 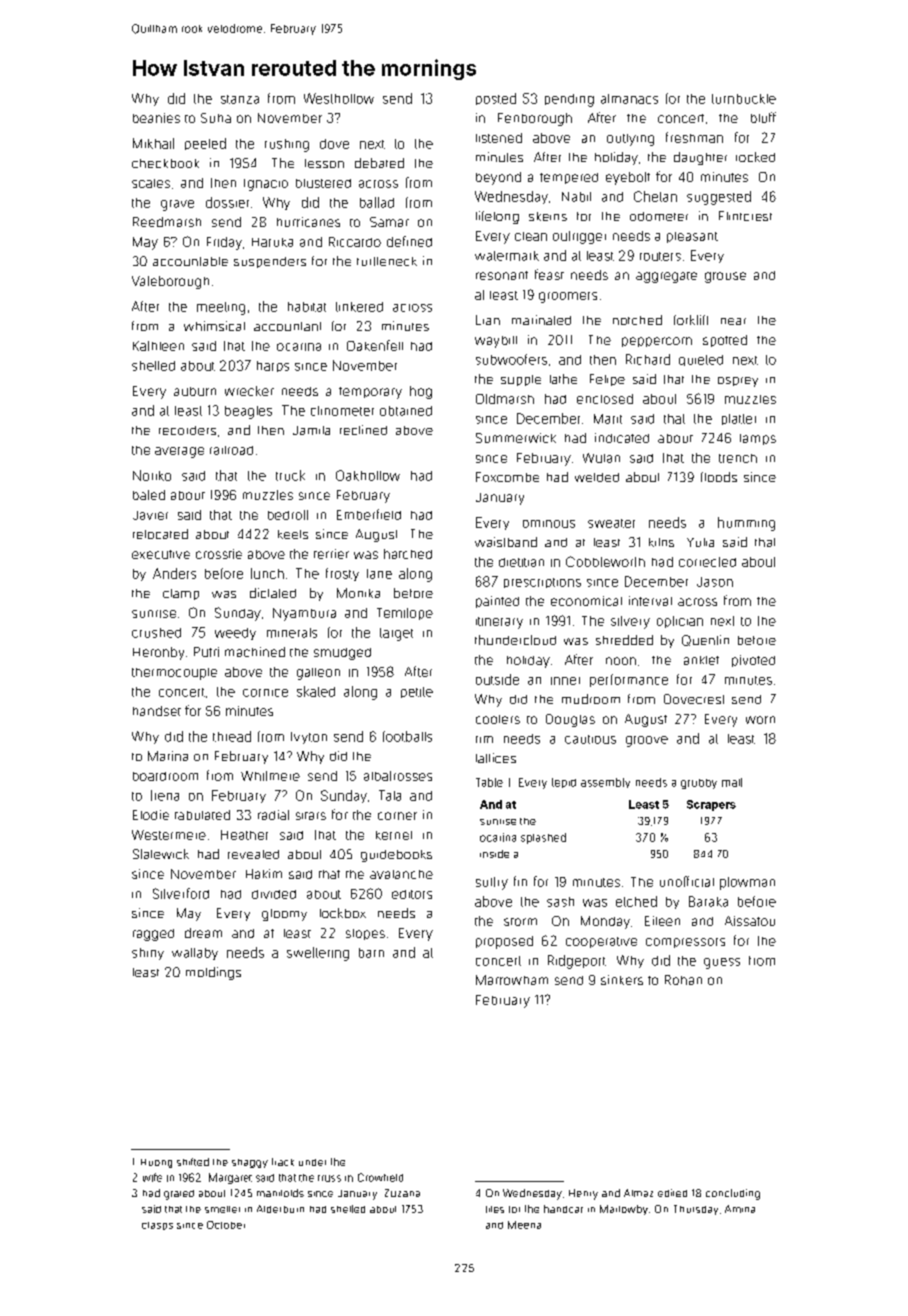 I want to click on Huong, so click(x=156, y=1163).
